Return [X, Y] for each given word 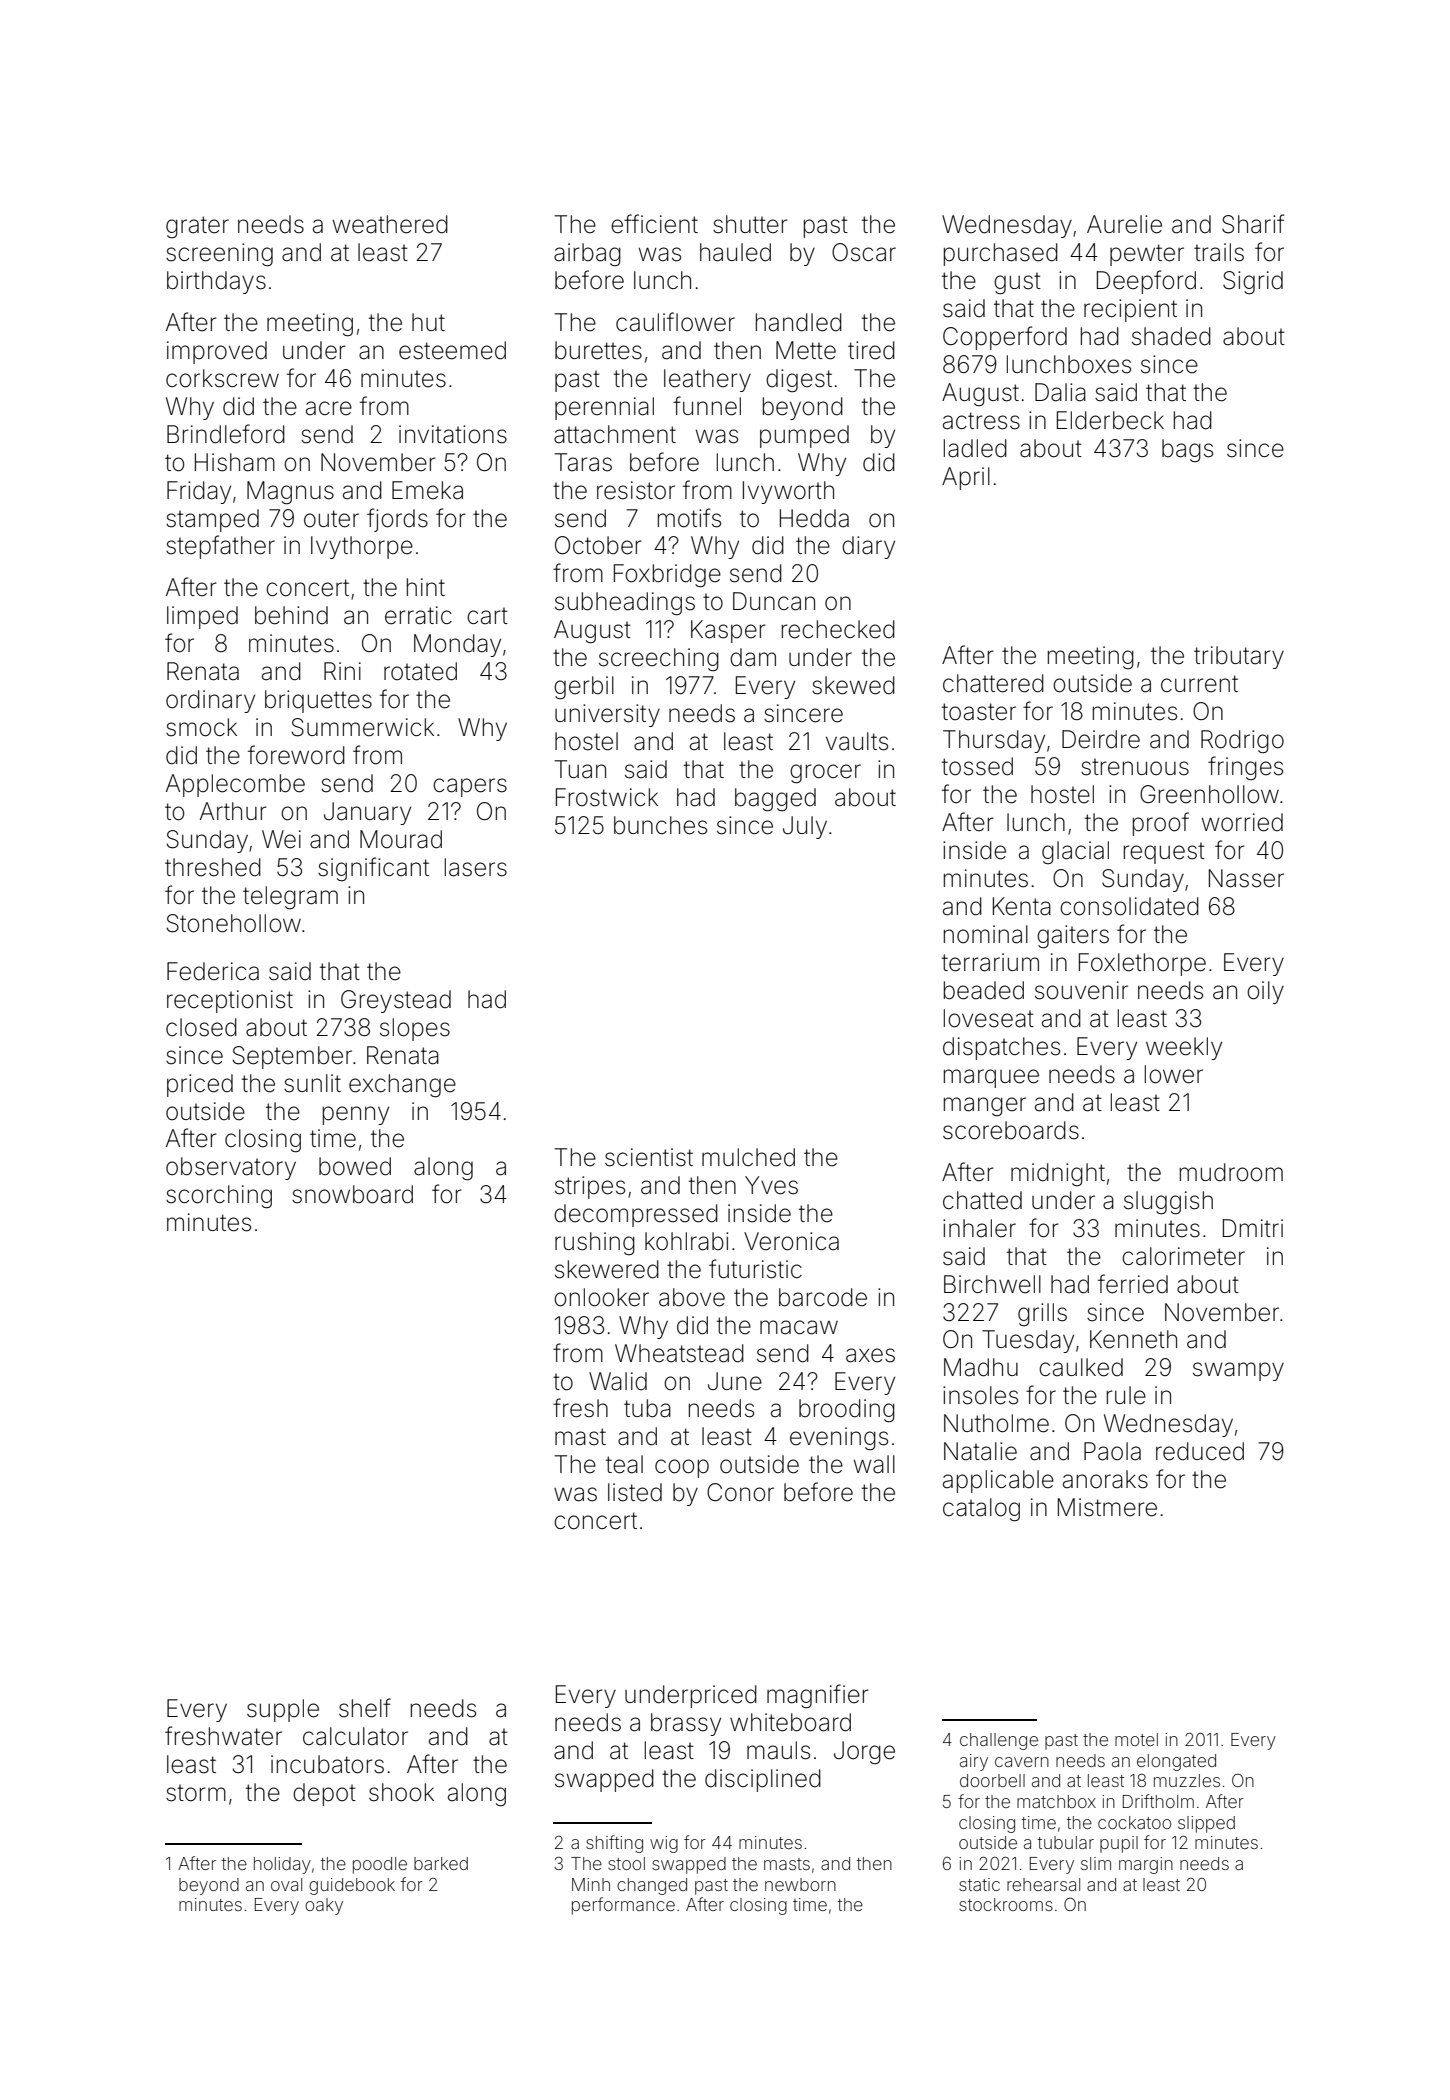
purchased [1001, 254]
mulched [748, 1157]
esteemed [452, 350]
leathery [707, 380]
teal [624, 1464]
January [367, 813]
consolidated [1129, 906]
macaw [799, 1327]
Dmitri [1253, 1228]
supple [283, 1710]
